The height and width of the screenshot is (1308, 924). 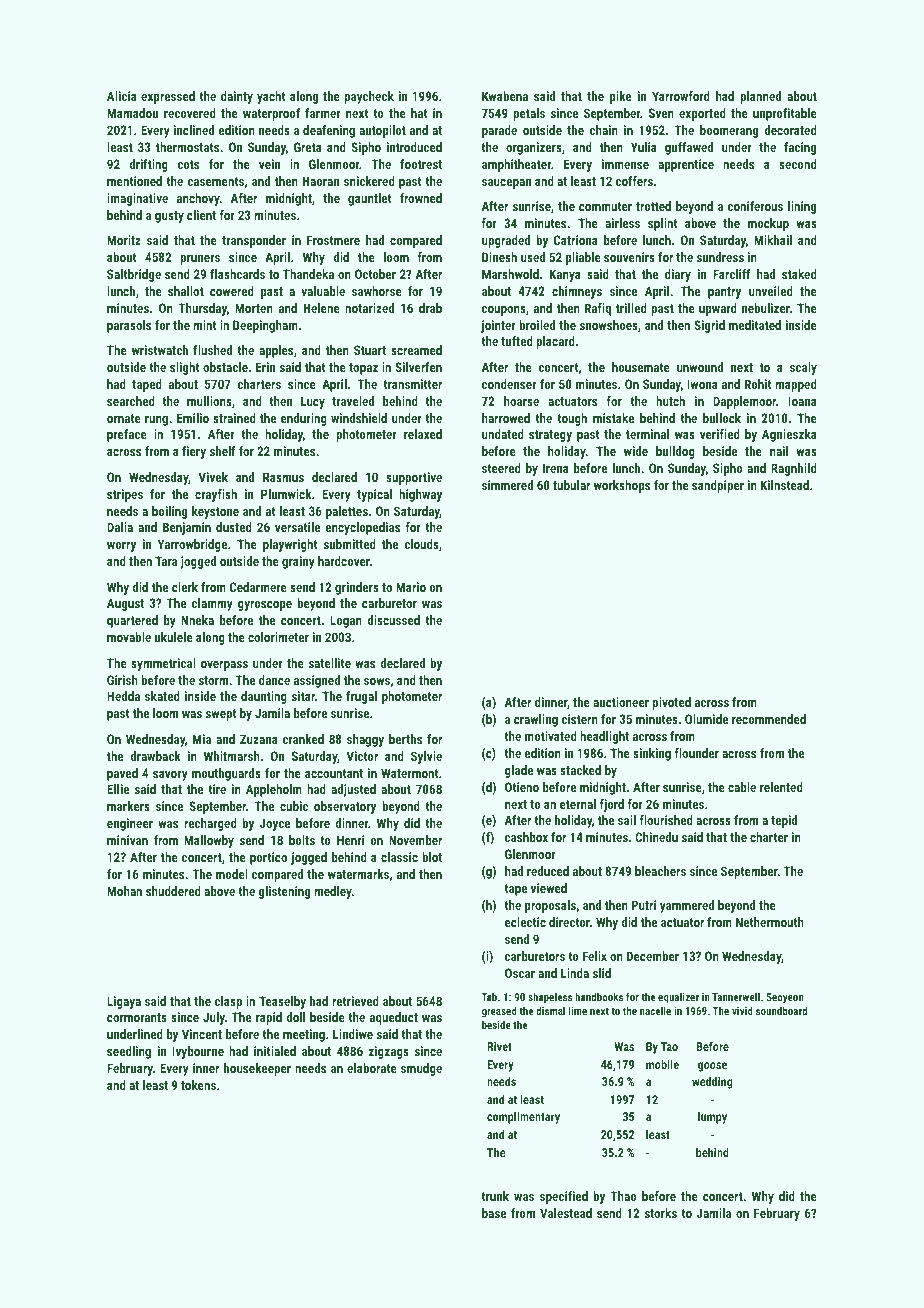 What do you see at coordinates (254, 241) in the screenshot?
I see `transponder` at bounding box center [254, 241].
